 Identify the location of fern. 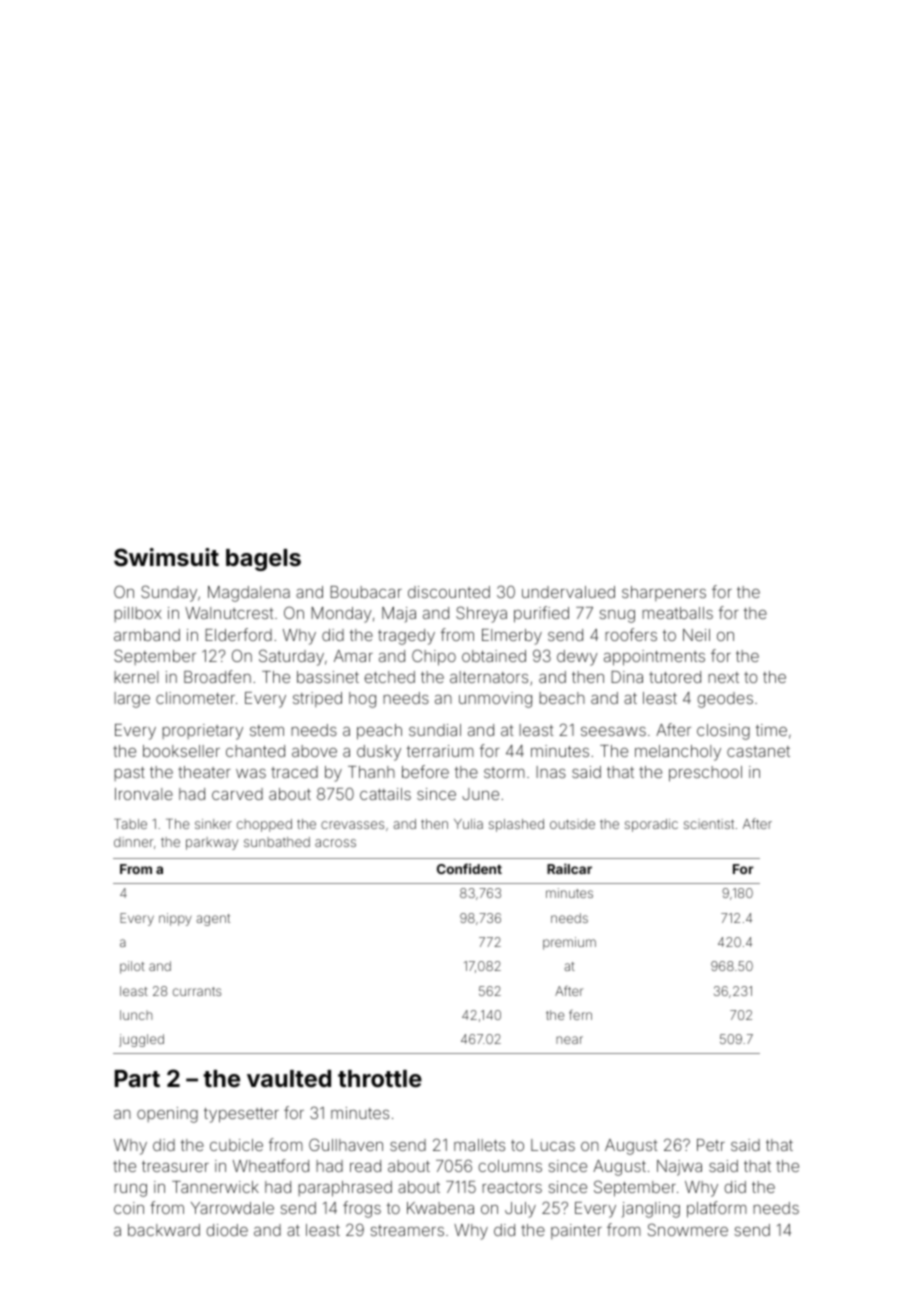
(580, 1015).
